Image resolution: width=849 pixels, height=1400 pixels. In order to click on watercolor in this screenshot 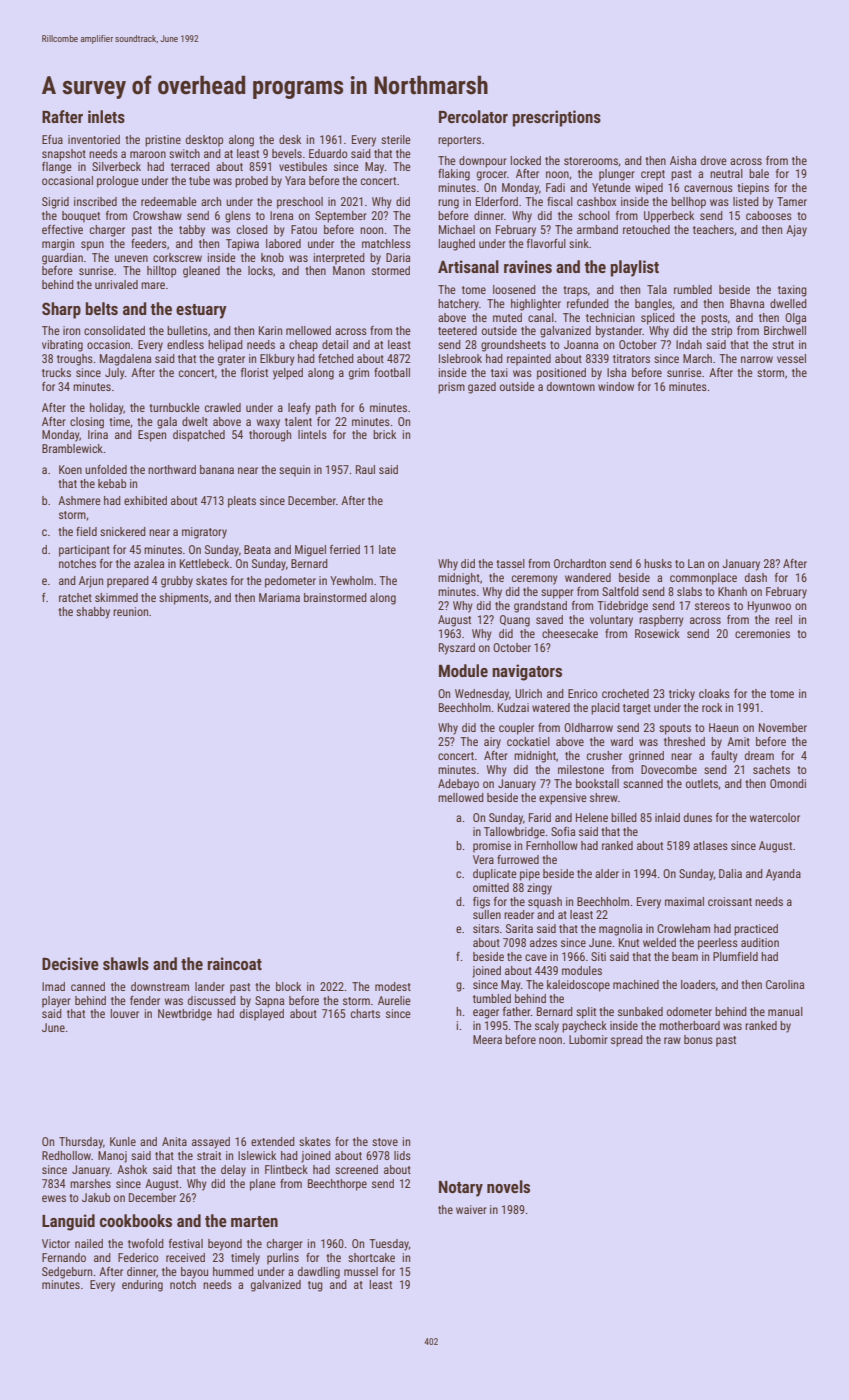, I will do `click(775, 817)`.
